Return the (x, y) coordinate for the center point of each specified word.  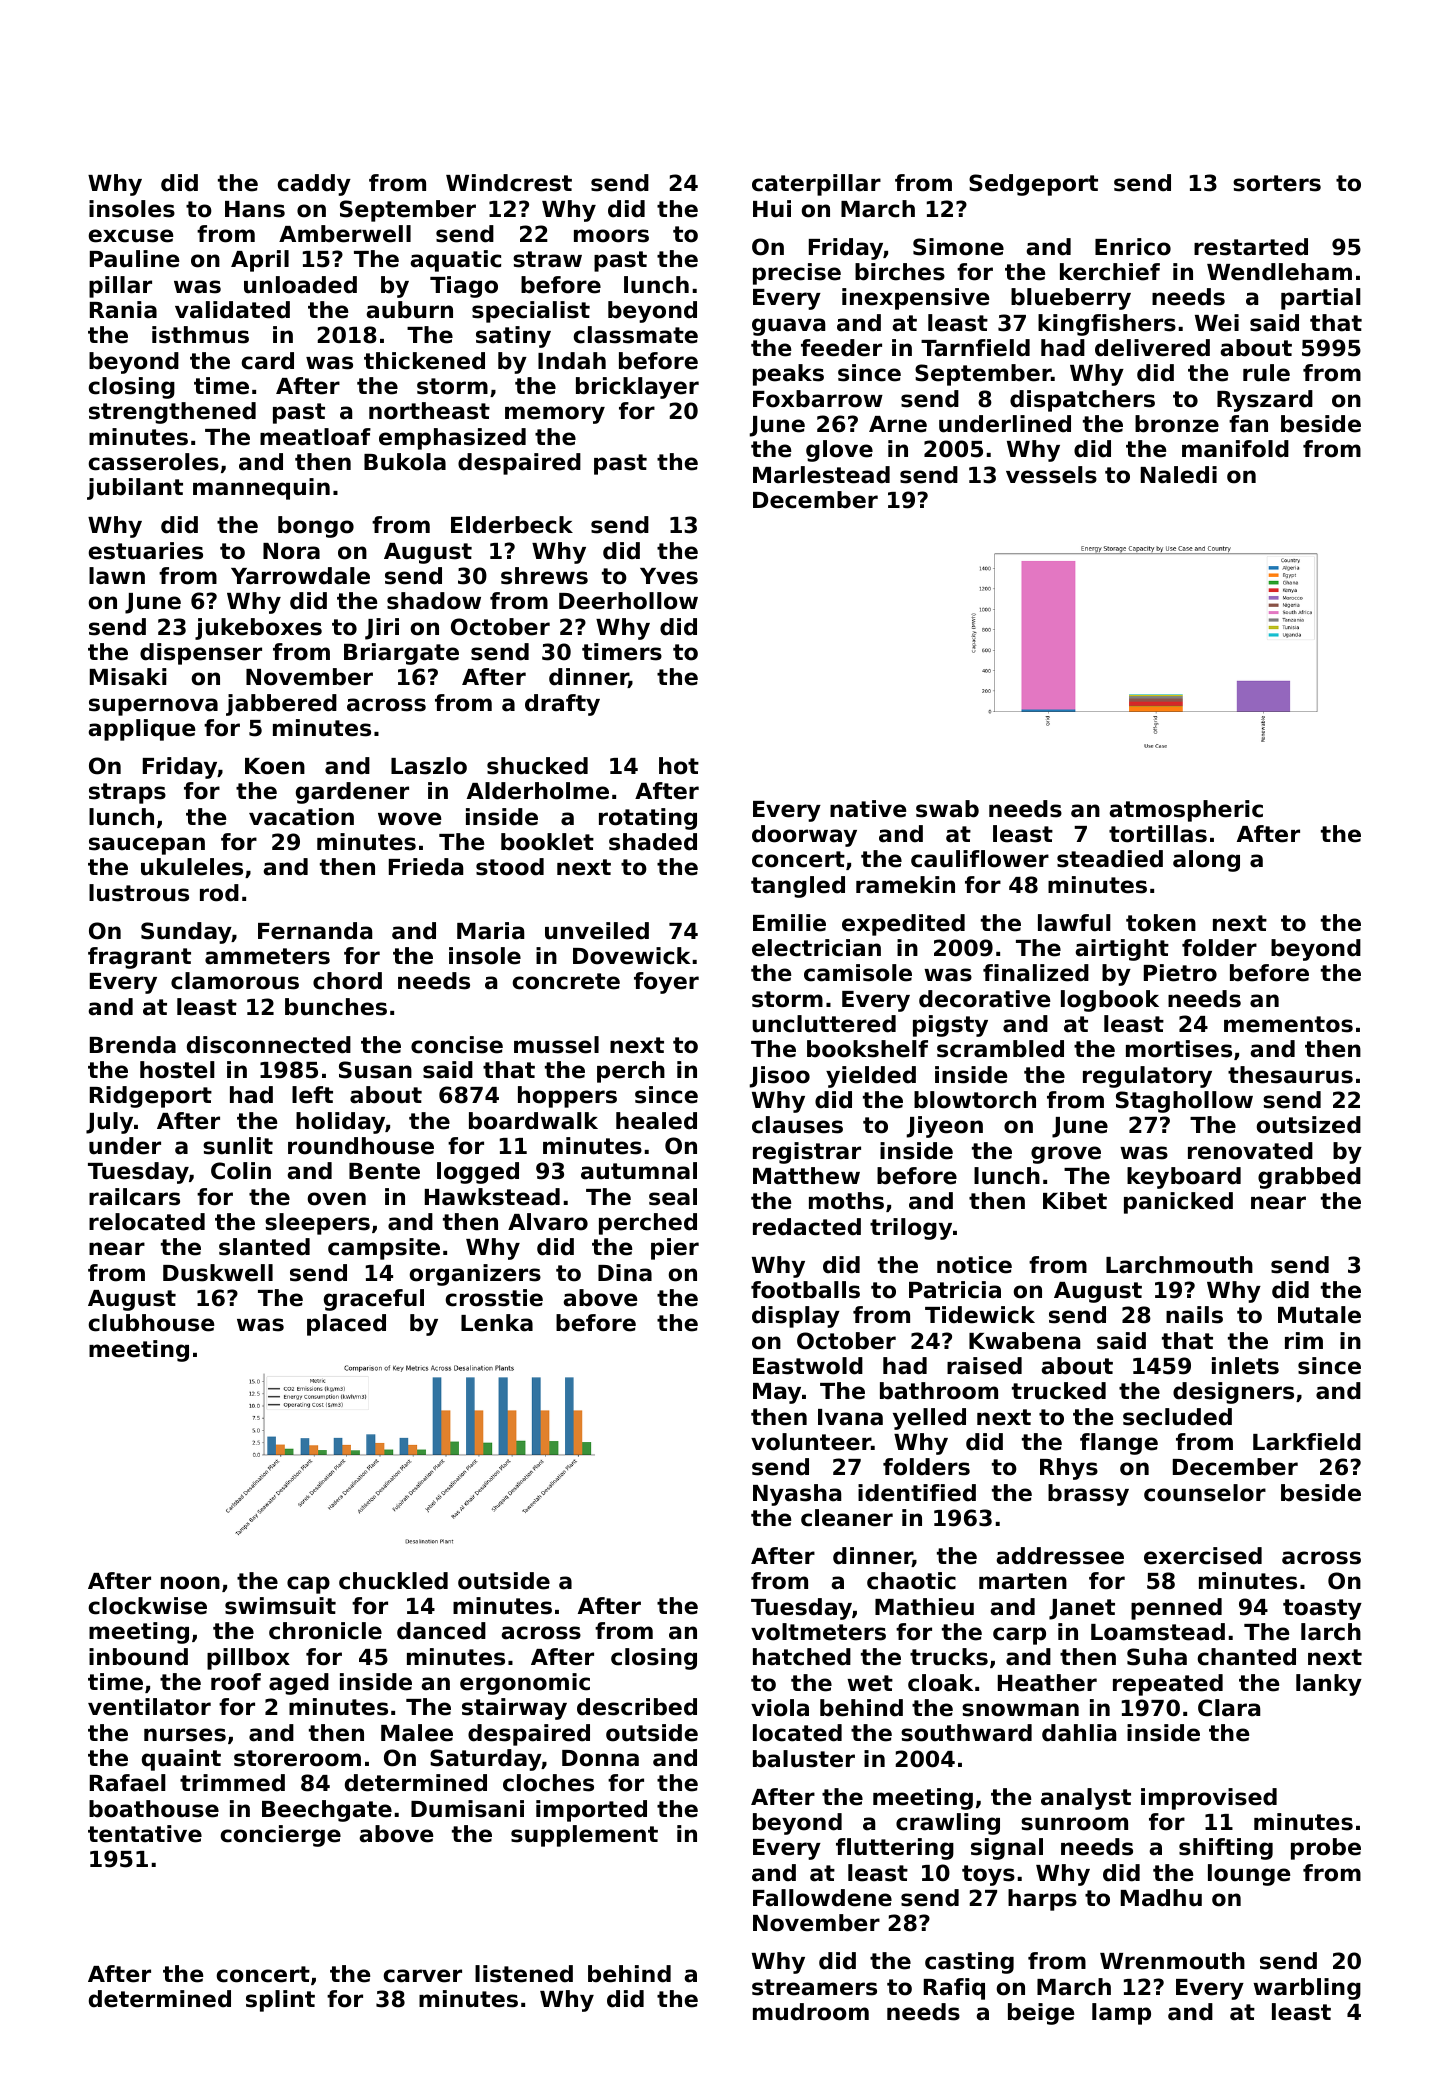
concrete (566, 981)
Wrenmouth (1172, 1961)
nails (1194, 1315)
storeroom (297, 1758)
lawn (117, 576)
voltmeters (818, 1632)
